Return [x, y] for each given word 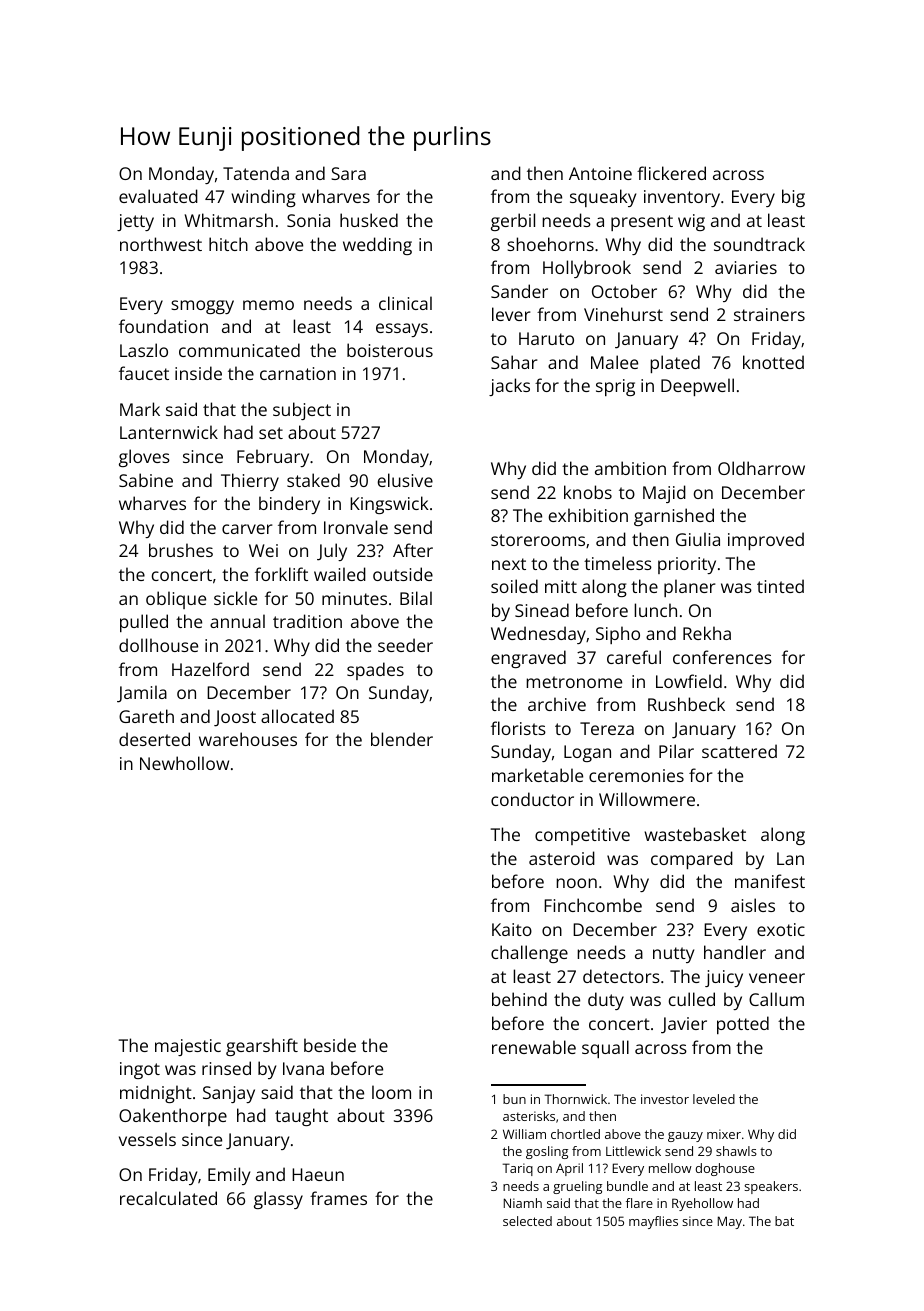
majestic [188, 1047]
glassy [278, 1200]
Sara [348, 173]
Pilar [676, 751]
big [793, 198]
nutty [673, 955]
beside [330, 1045]
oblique [176, 600]
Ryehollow [702, 1204]
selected [527, 1221]
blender [402, 739]
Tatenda [256, 173]
